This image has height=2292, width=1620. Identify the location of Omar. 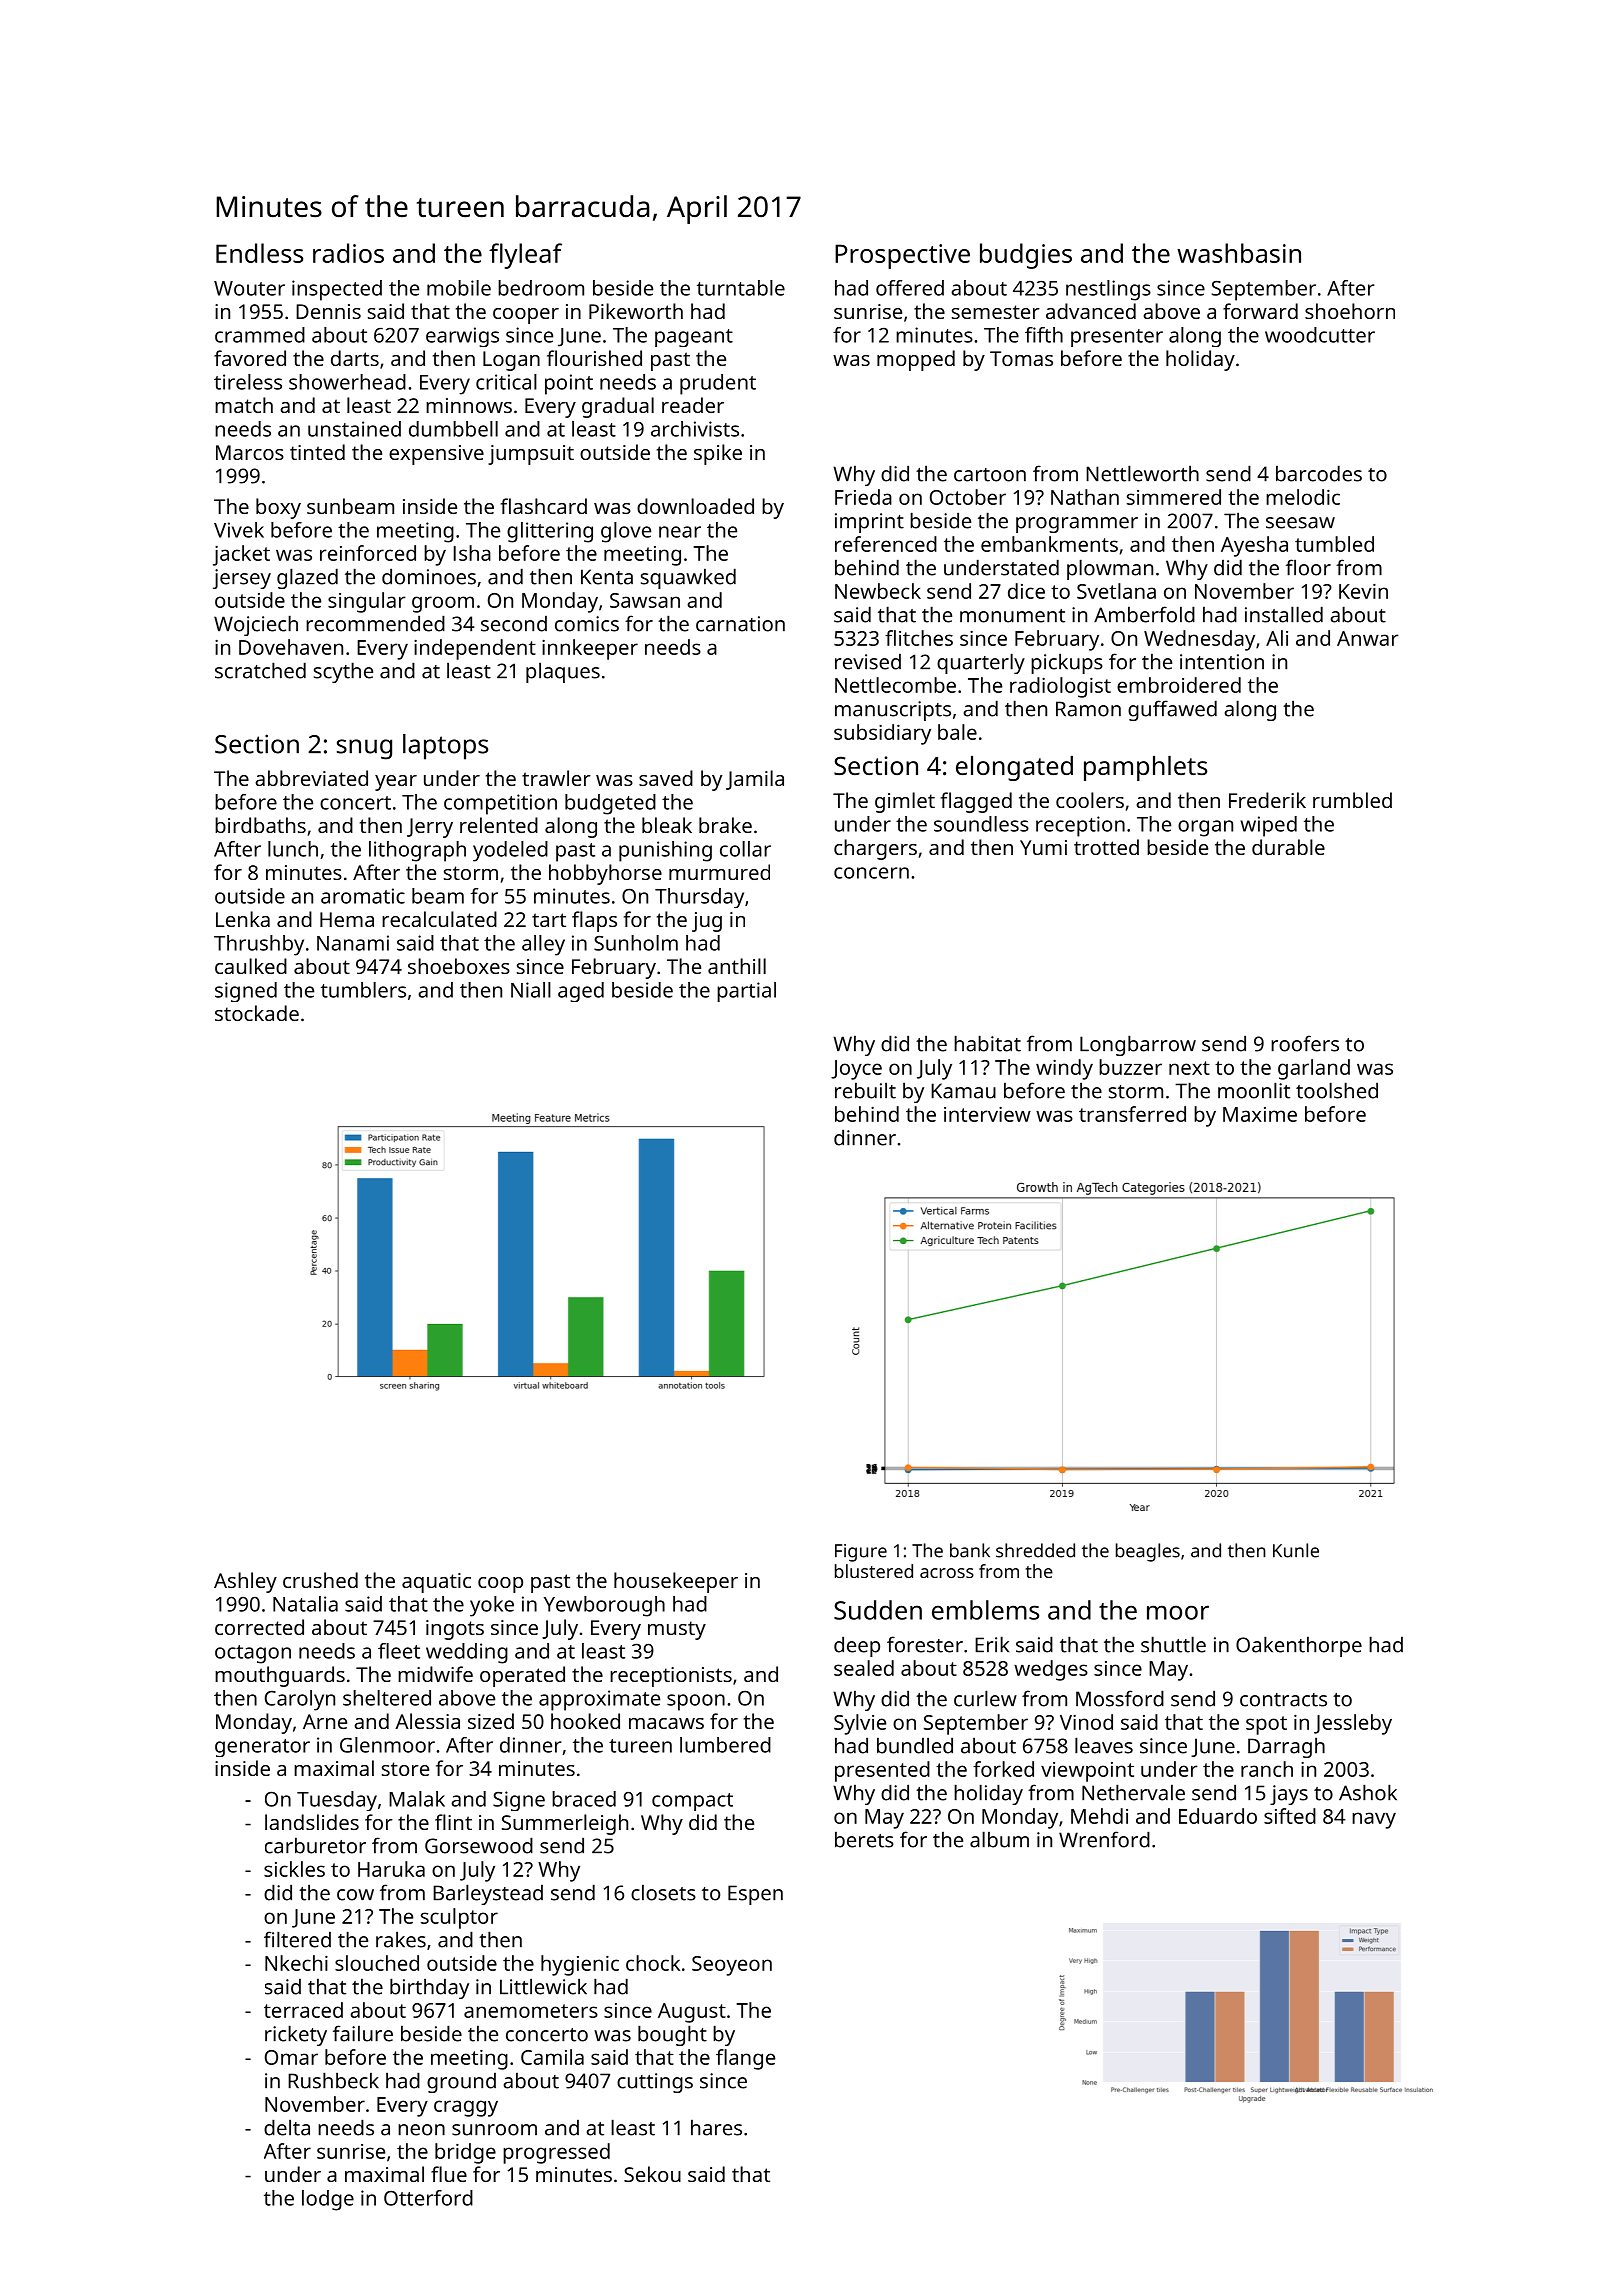
(291, 2057).
